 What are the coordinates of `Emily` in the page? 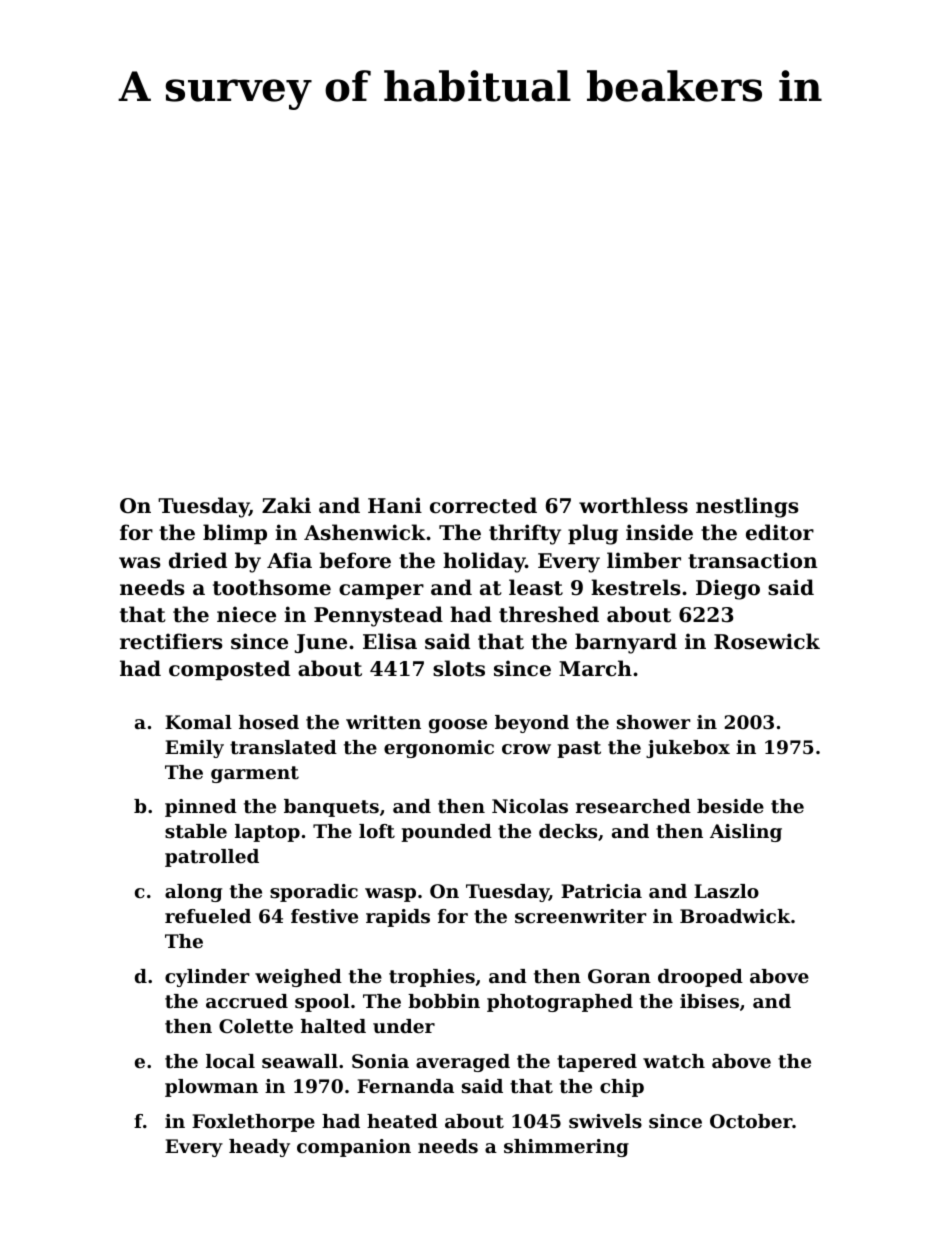 It's located at (194, 749).
